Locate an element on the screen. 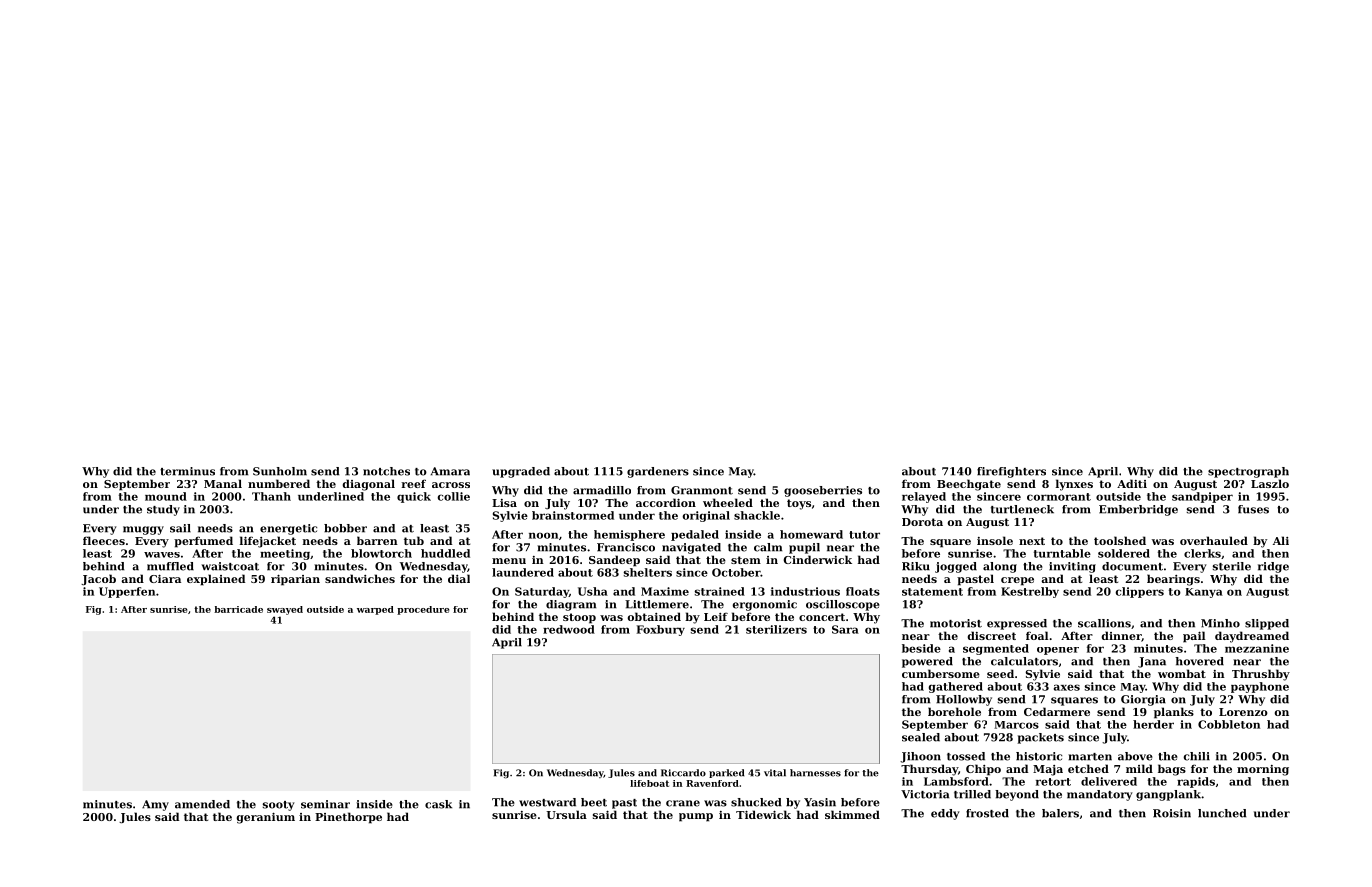 The width and height of the screenshot is (1372, 887). motorist is located at coordinates (956, 623).
